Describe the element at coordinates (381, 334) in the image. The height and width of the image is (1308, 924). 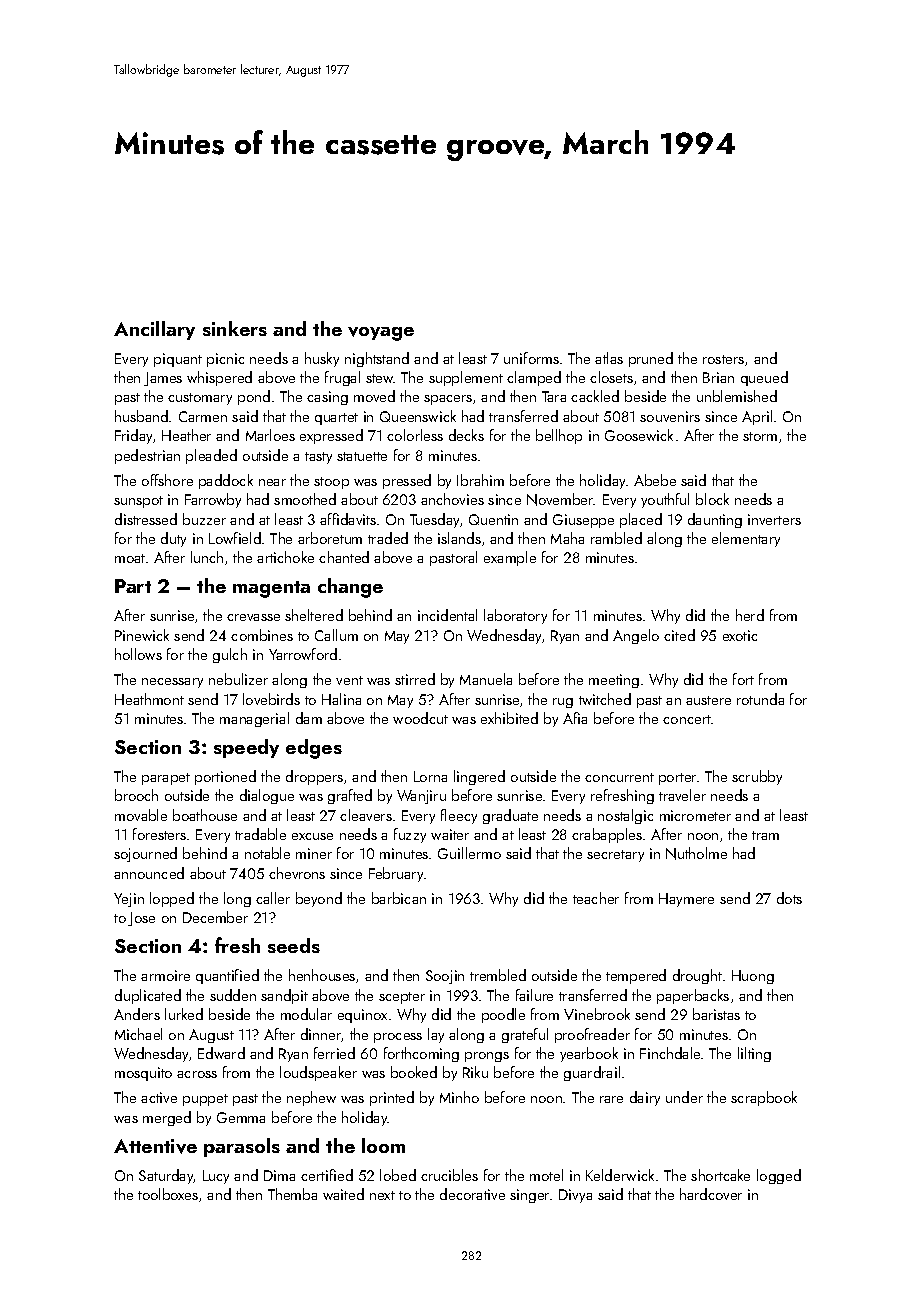
I see `voyage` at that location.
